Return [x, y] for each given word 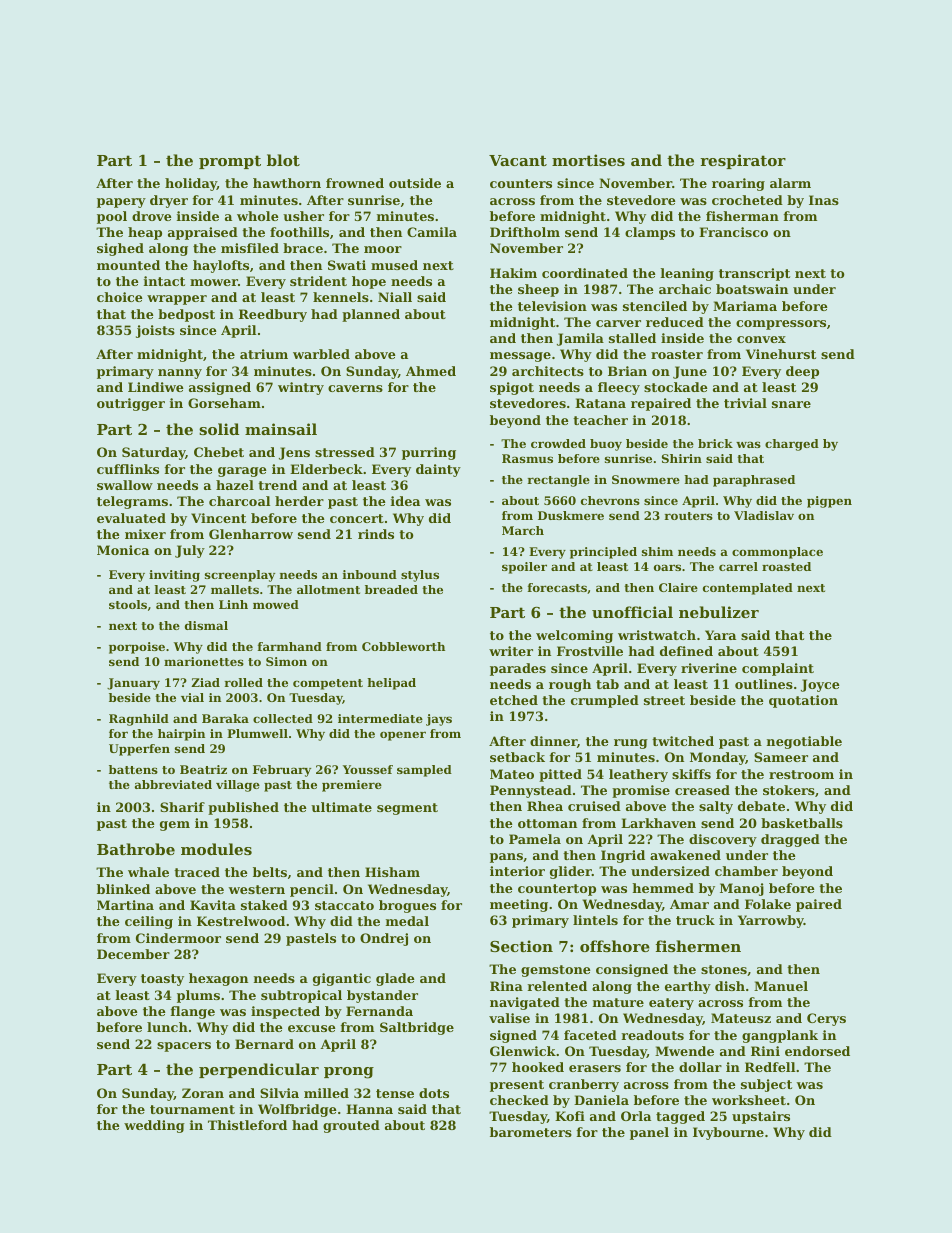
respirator [743, 161]
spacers [184, 1047]
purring [429, 453]
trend [277, 485]
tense [395, 1093]
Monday [718, 758]
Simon [286, 661]
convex [761, 339]
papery [121, 203]
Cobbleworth [403, 646]
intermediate [380, 718]
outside [415, 183]
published [243, 808]
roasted [786, 566]
